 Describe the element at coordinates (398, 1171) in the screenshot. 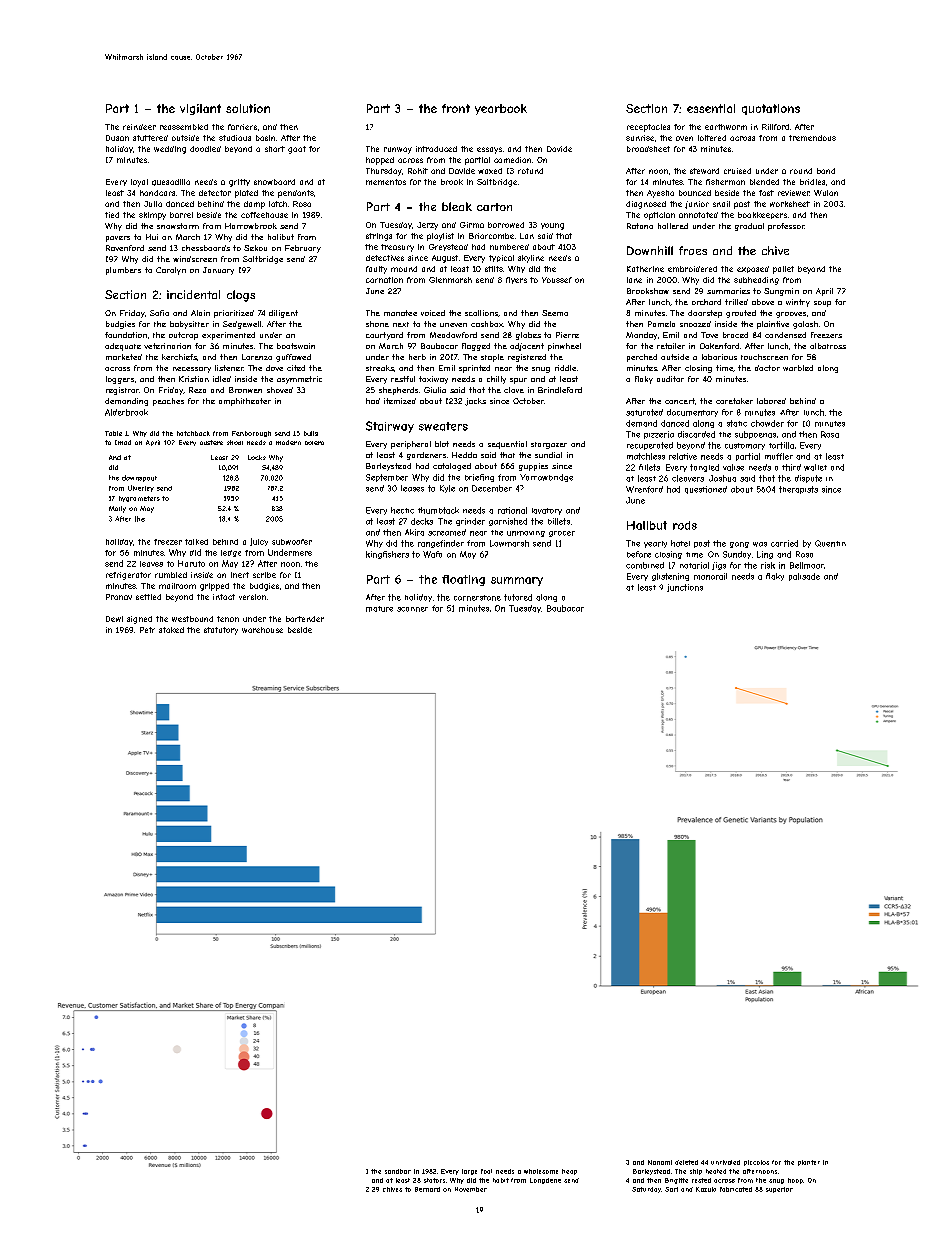

I see `sandbar` at that location.
